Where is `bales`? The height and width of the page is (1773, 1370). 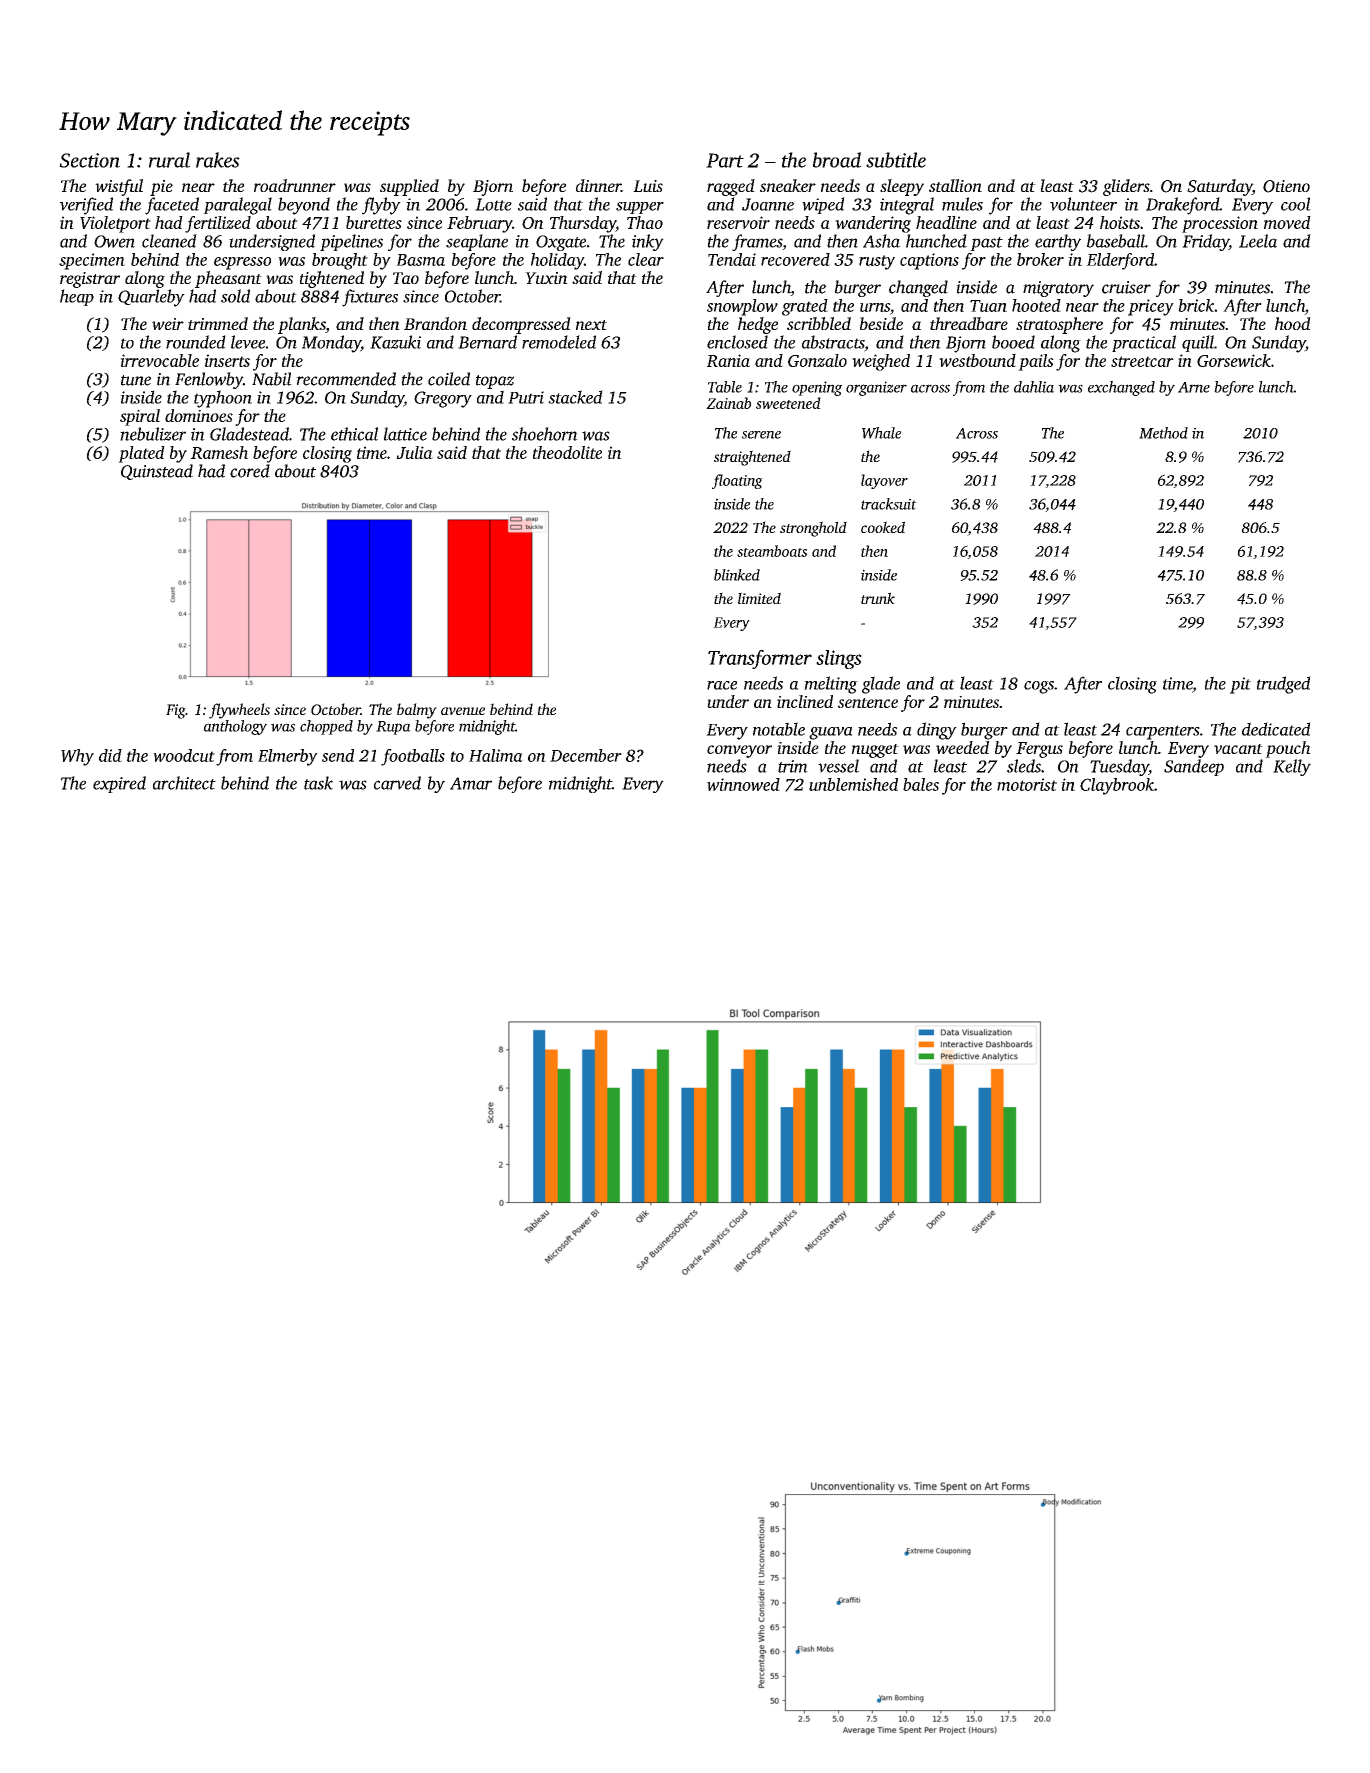 bales is located at coordinates (921, 784).
